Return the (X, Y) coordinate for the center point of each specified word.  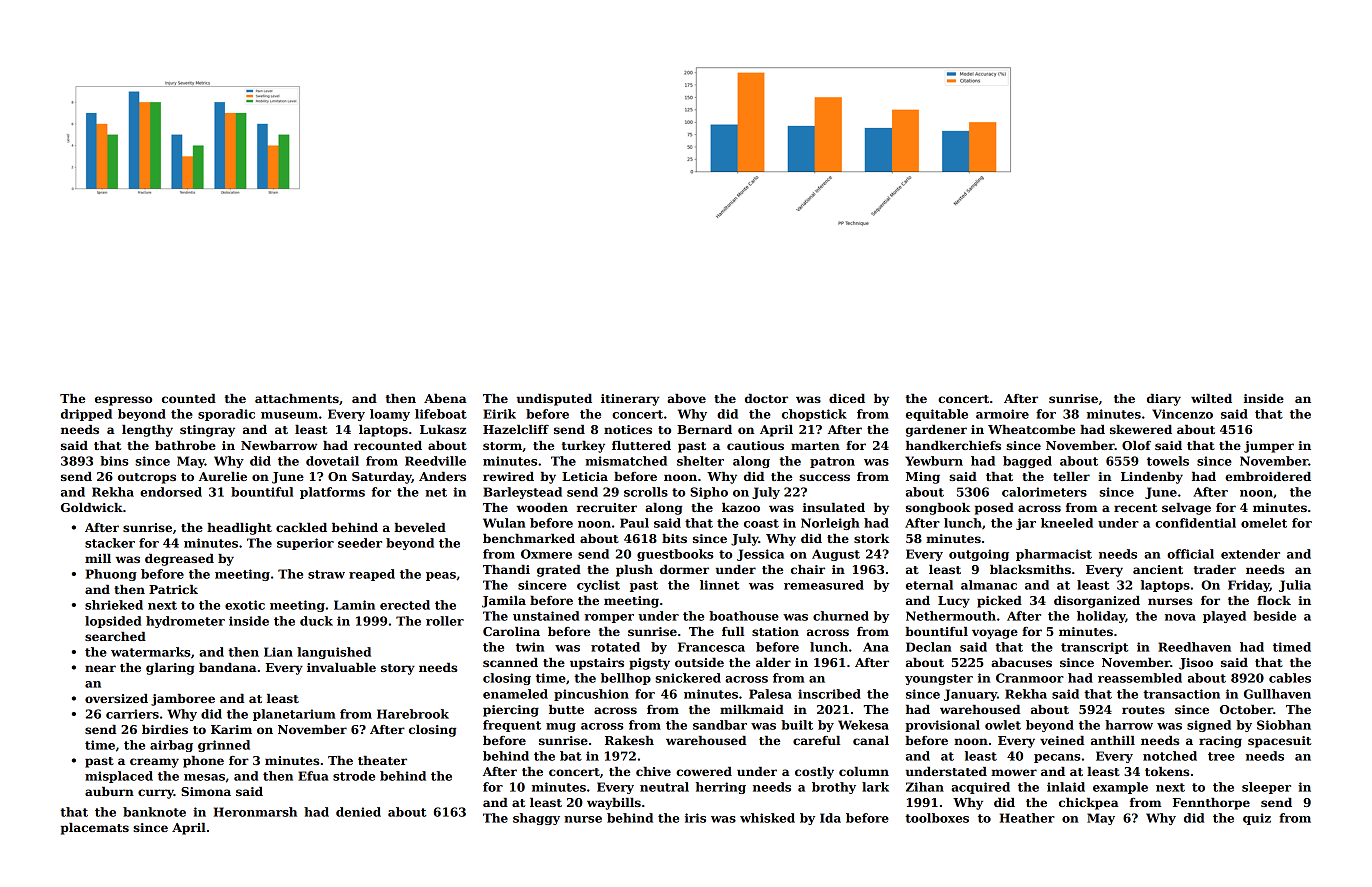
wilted (1211, 398)
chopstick (814, 415)
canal (871, 740)
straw (326, 574)
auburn (109, 791)
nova (1180, 617)
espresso (123, 401)
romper (609, 618)
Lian (278, 652)
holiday (1101, 617)
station (775, 631)
